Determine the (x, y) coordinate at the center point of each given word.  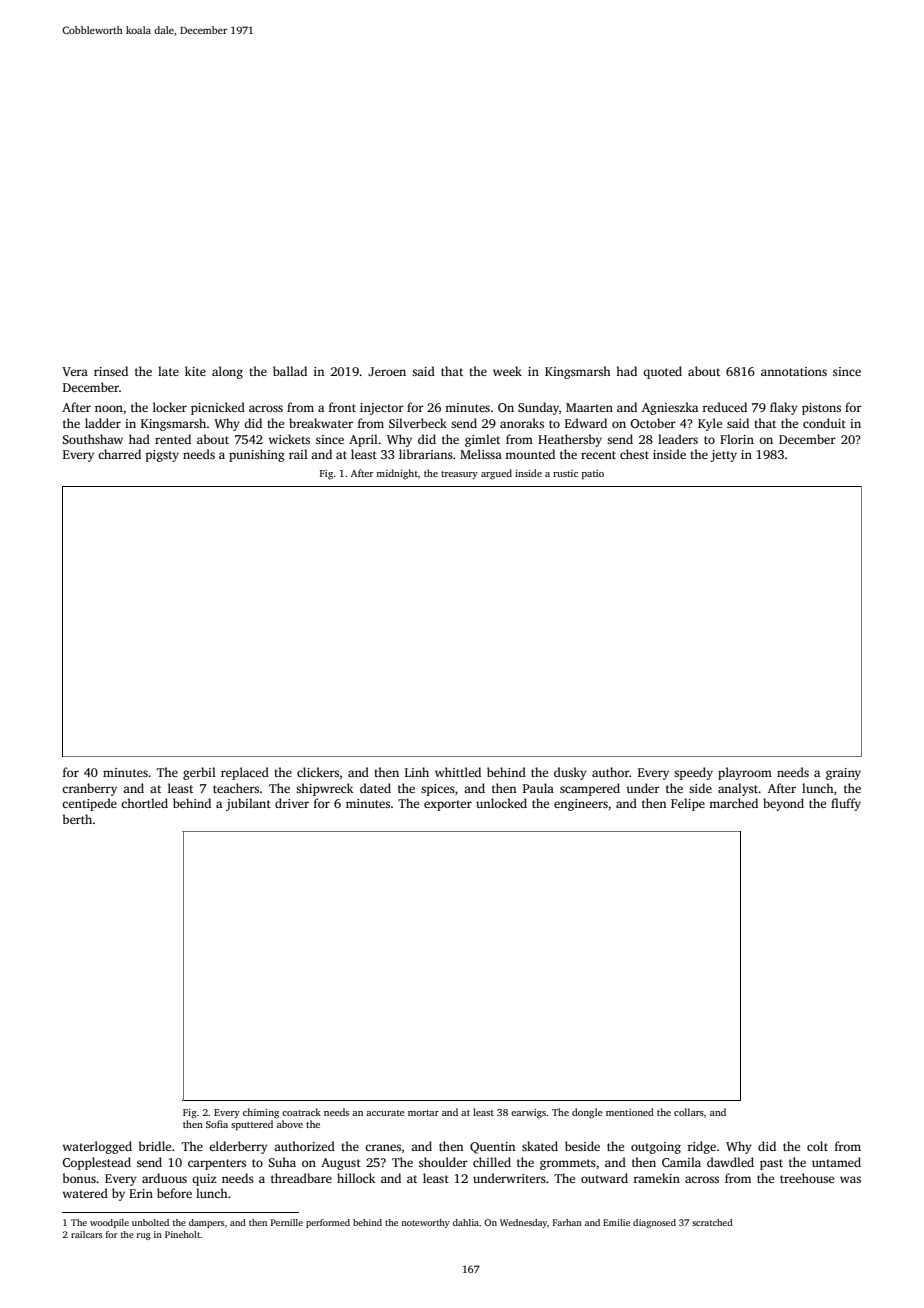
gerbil (199, 773)
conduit (824, 423)
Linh (417, 772)
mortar (423, 1113)
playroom (745, 773)
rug (144, 1236)
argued (496, 474)
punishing (257, 455)
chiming (261, 1113)
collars (689, 1112)
